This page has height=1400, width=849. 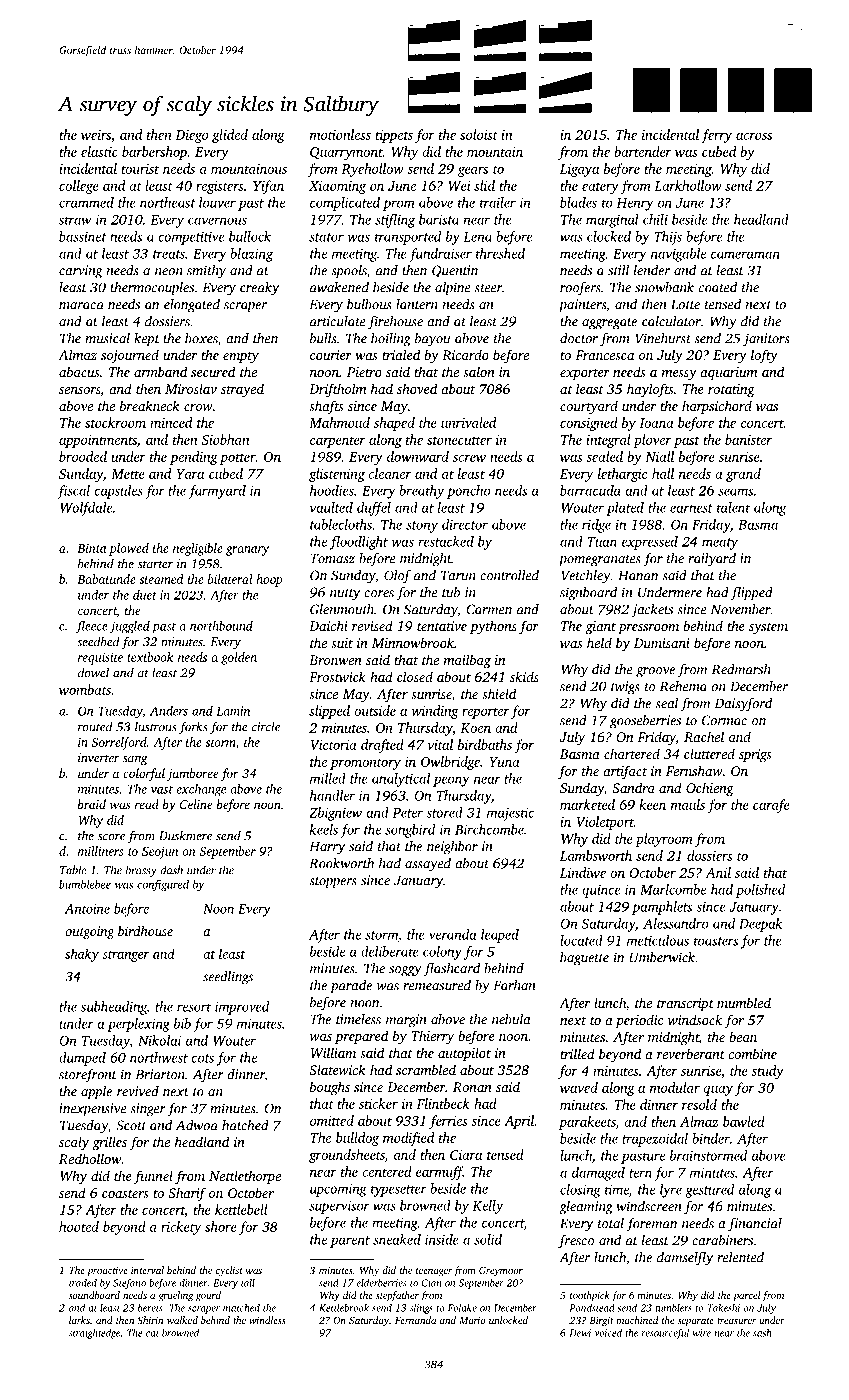 I want to click on weirs, so click(x=96, y=135).
